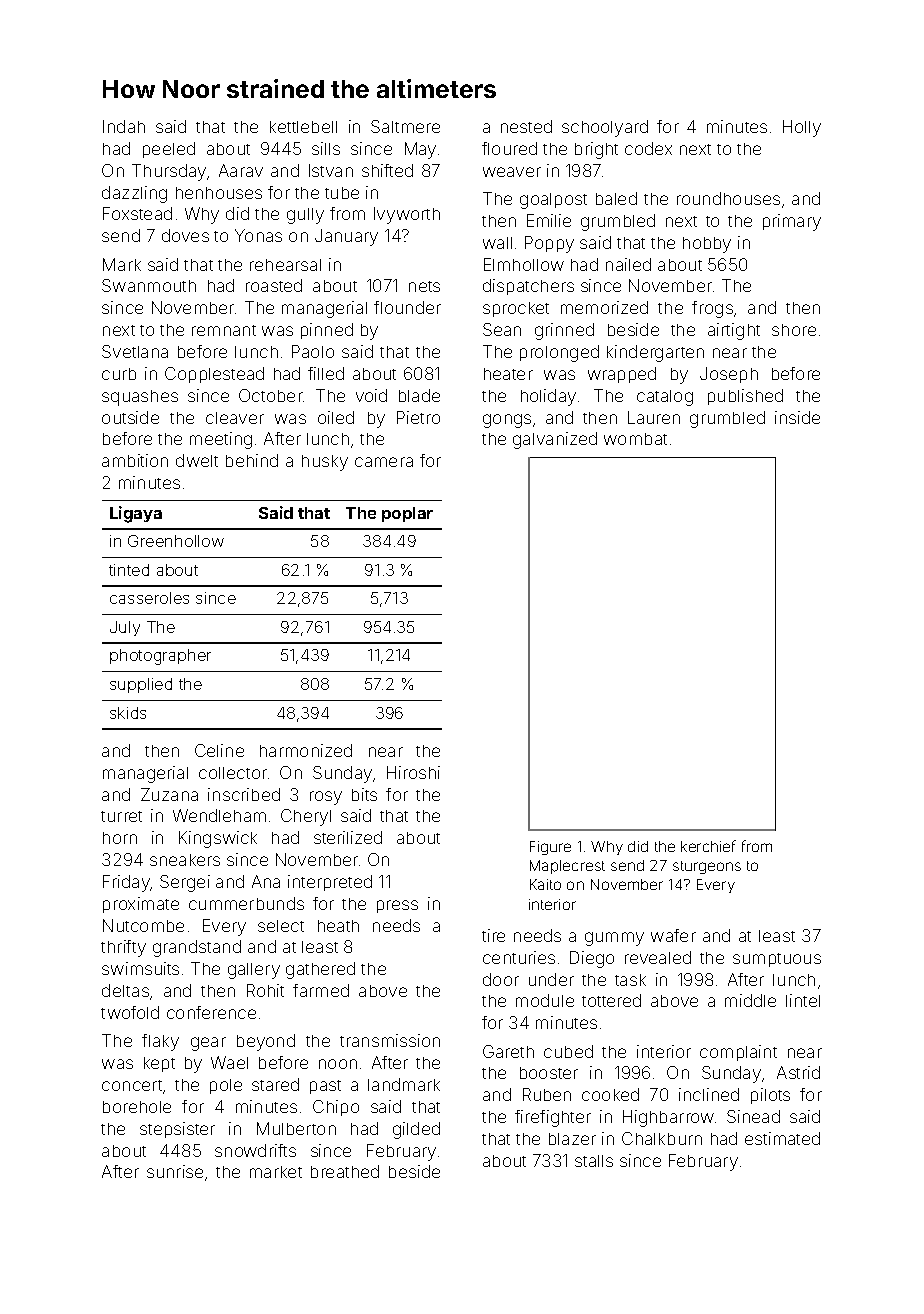 The height and width of the screenshot is (1314, 924). What do you see at coordinates (149, 285) in the screenshot?
I see `Swanmouth` at bounding box center [149, 285].
